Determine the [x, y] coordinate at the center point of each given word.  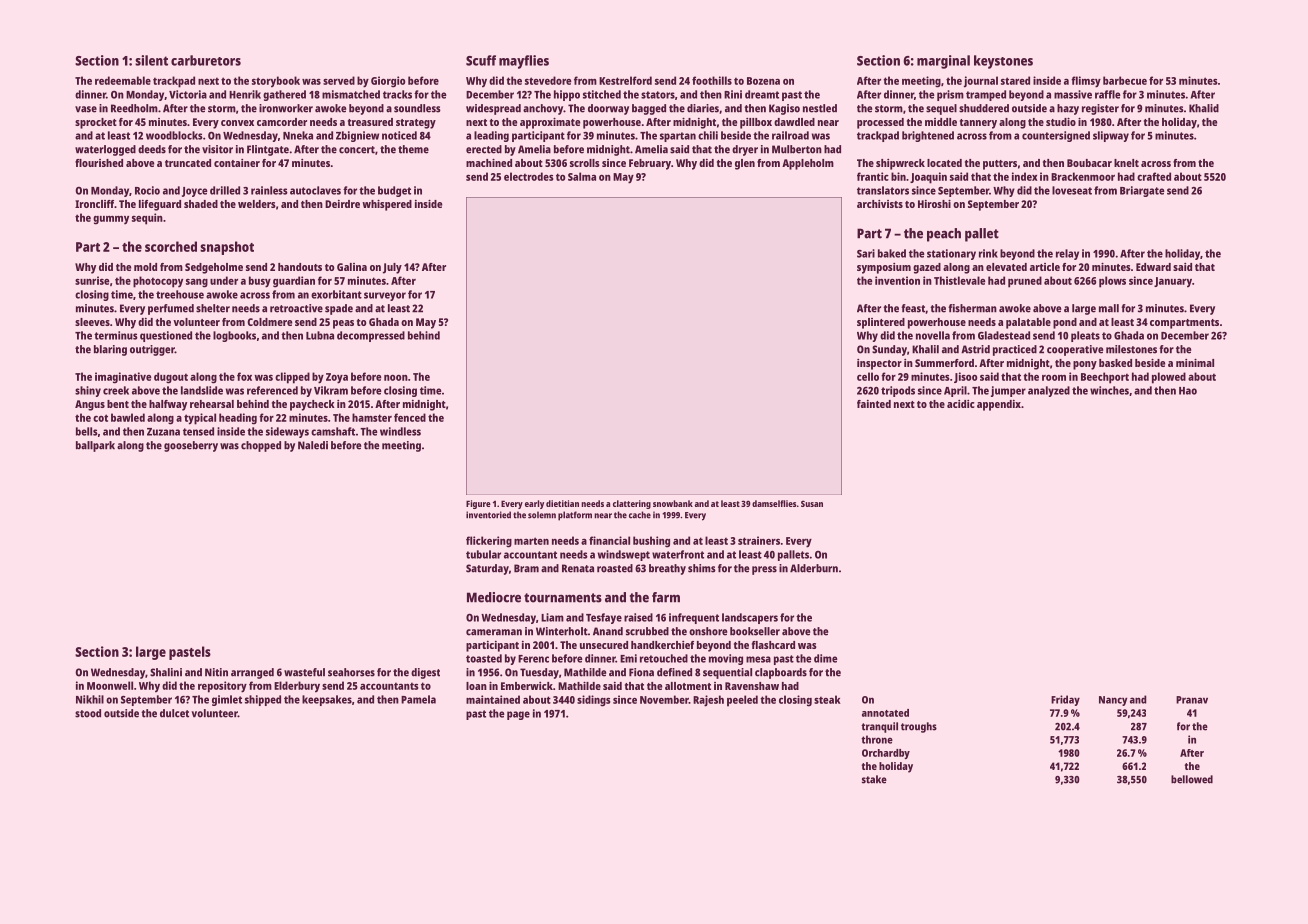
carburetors [206, 60]
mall [1109, 308]
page [518, 715]
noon [396, 378]
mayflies [524, 62]
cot [100, 418]
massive [1073, 94]
